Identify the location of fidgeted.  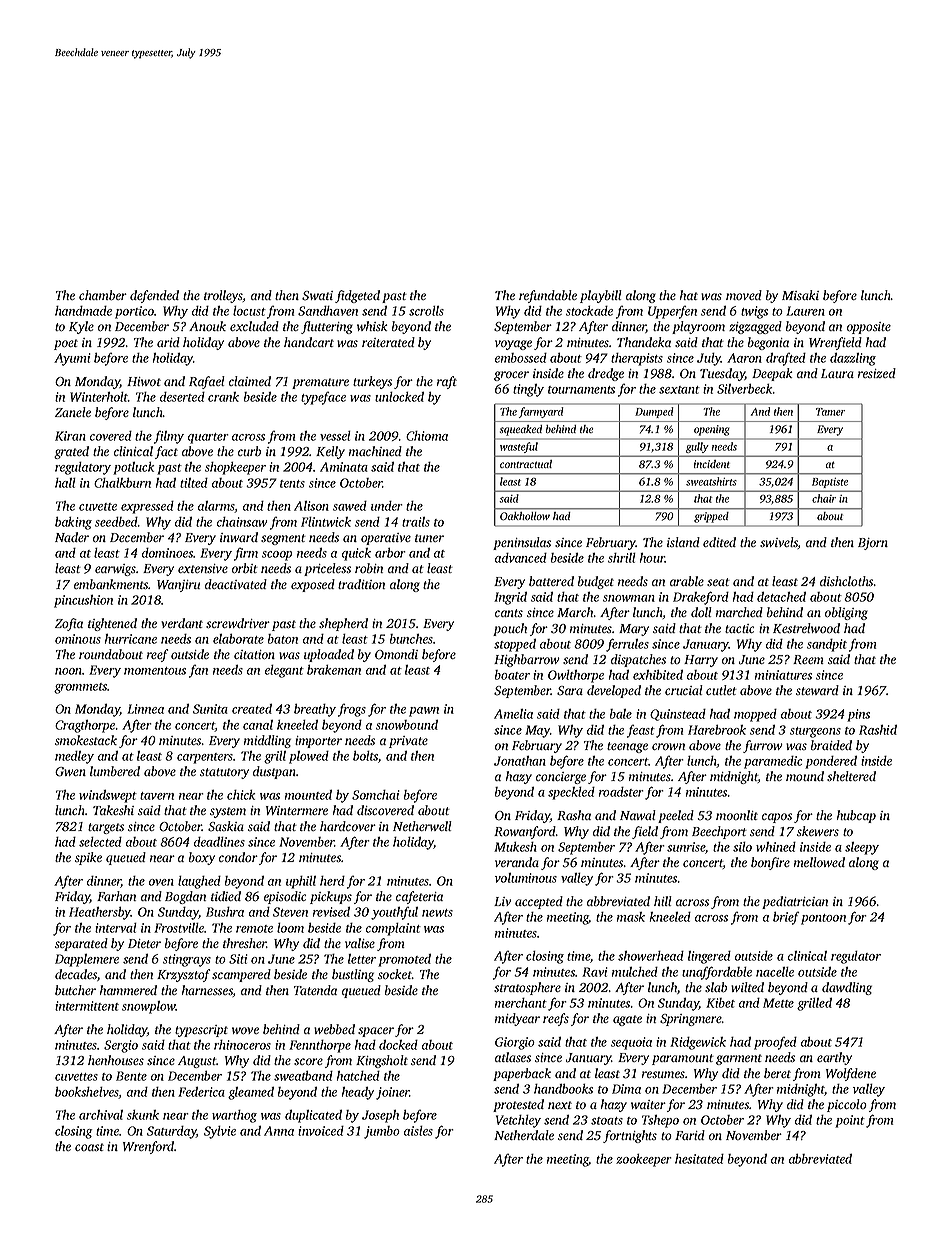
(357, 296).
